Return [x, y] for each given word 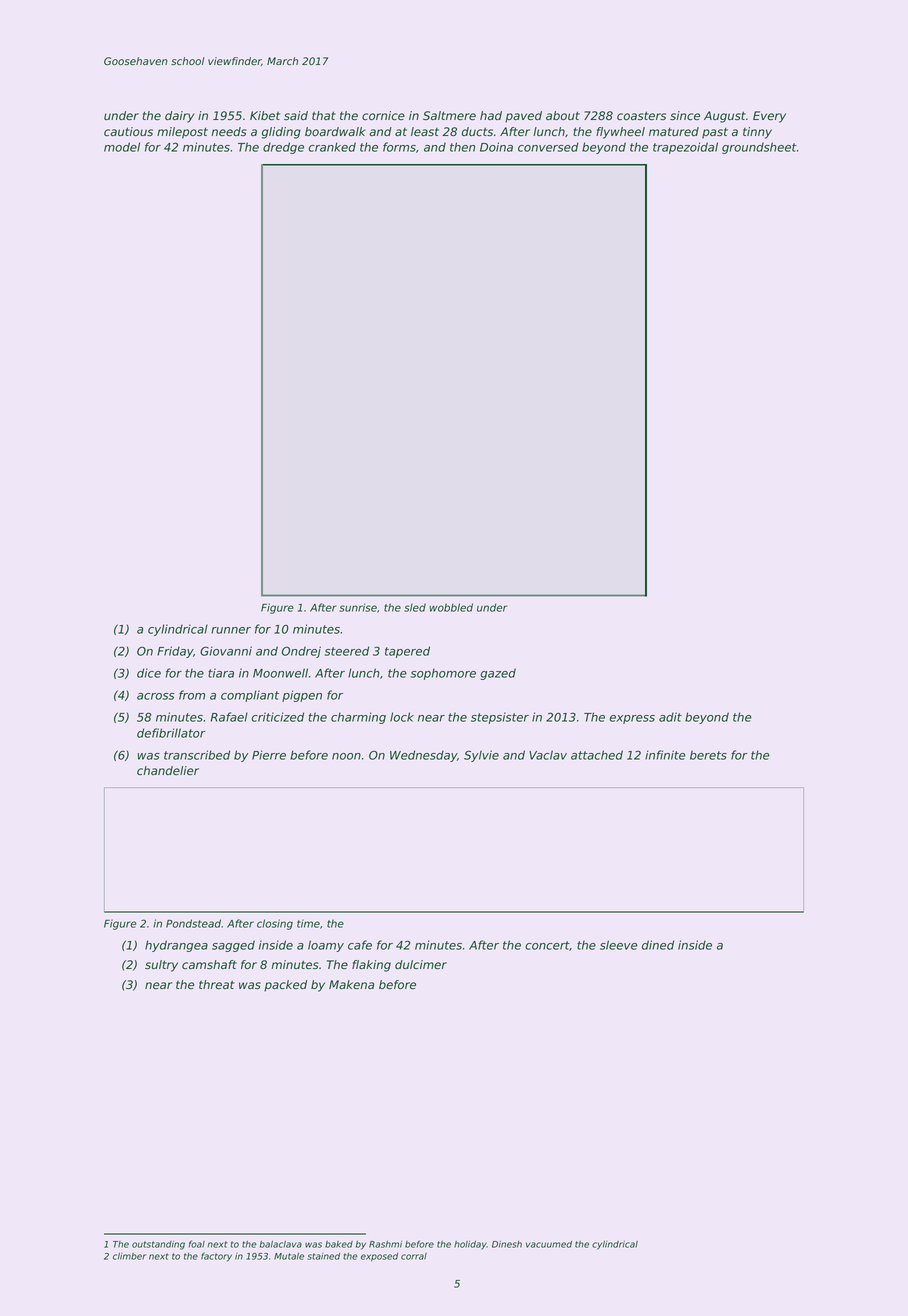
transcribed [197, 755]
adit [670, 717]
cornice [383, 116]
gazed [498, 674]
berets [708, 755]
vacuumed [549, 1244]
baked [339, 1244]
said [296, 116]
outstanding [158, 1245]
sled [415, 607]
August [725, 117]
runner [231, 630]
